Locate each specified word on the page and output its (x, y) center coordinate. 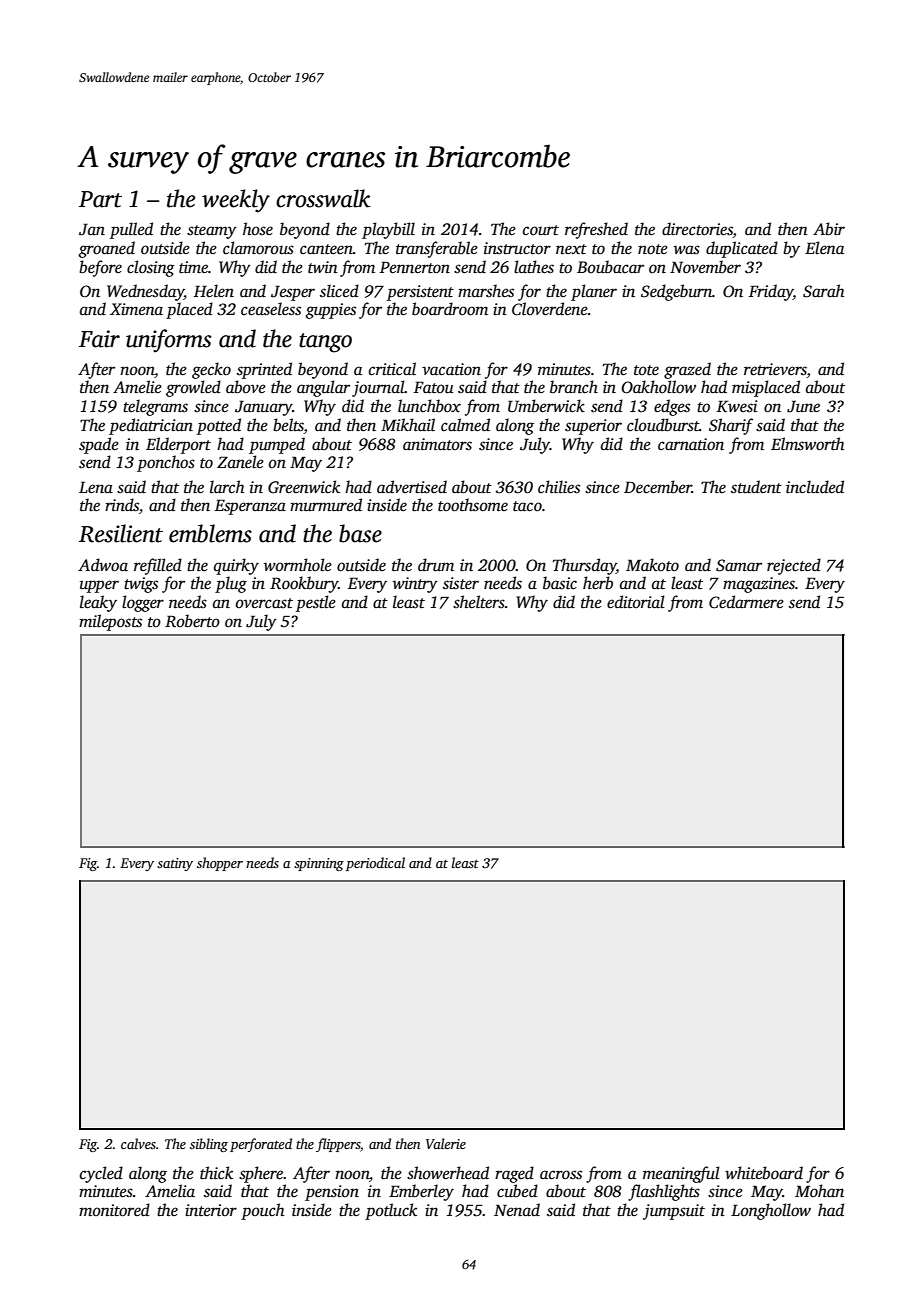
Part (100, 199)
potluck (391, 1211)
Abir (829, 229)
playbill (388, 230)
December (658, 487)
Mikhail (408, 424)
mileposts (110, 622)
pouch (263, 1211)
